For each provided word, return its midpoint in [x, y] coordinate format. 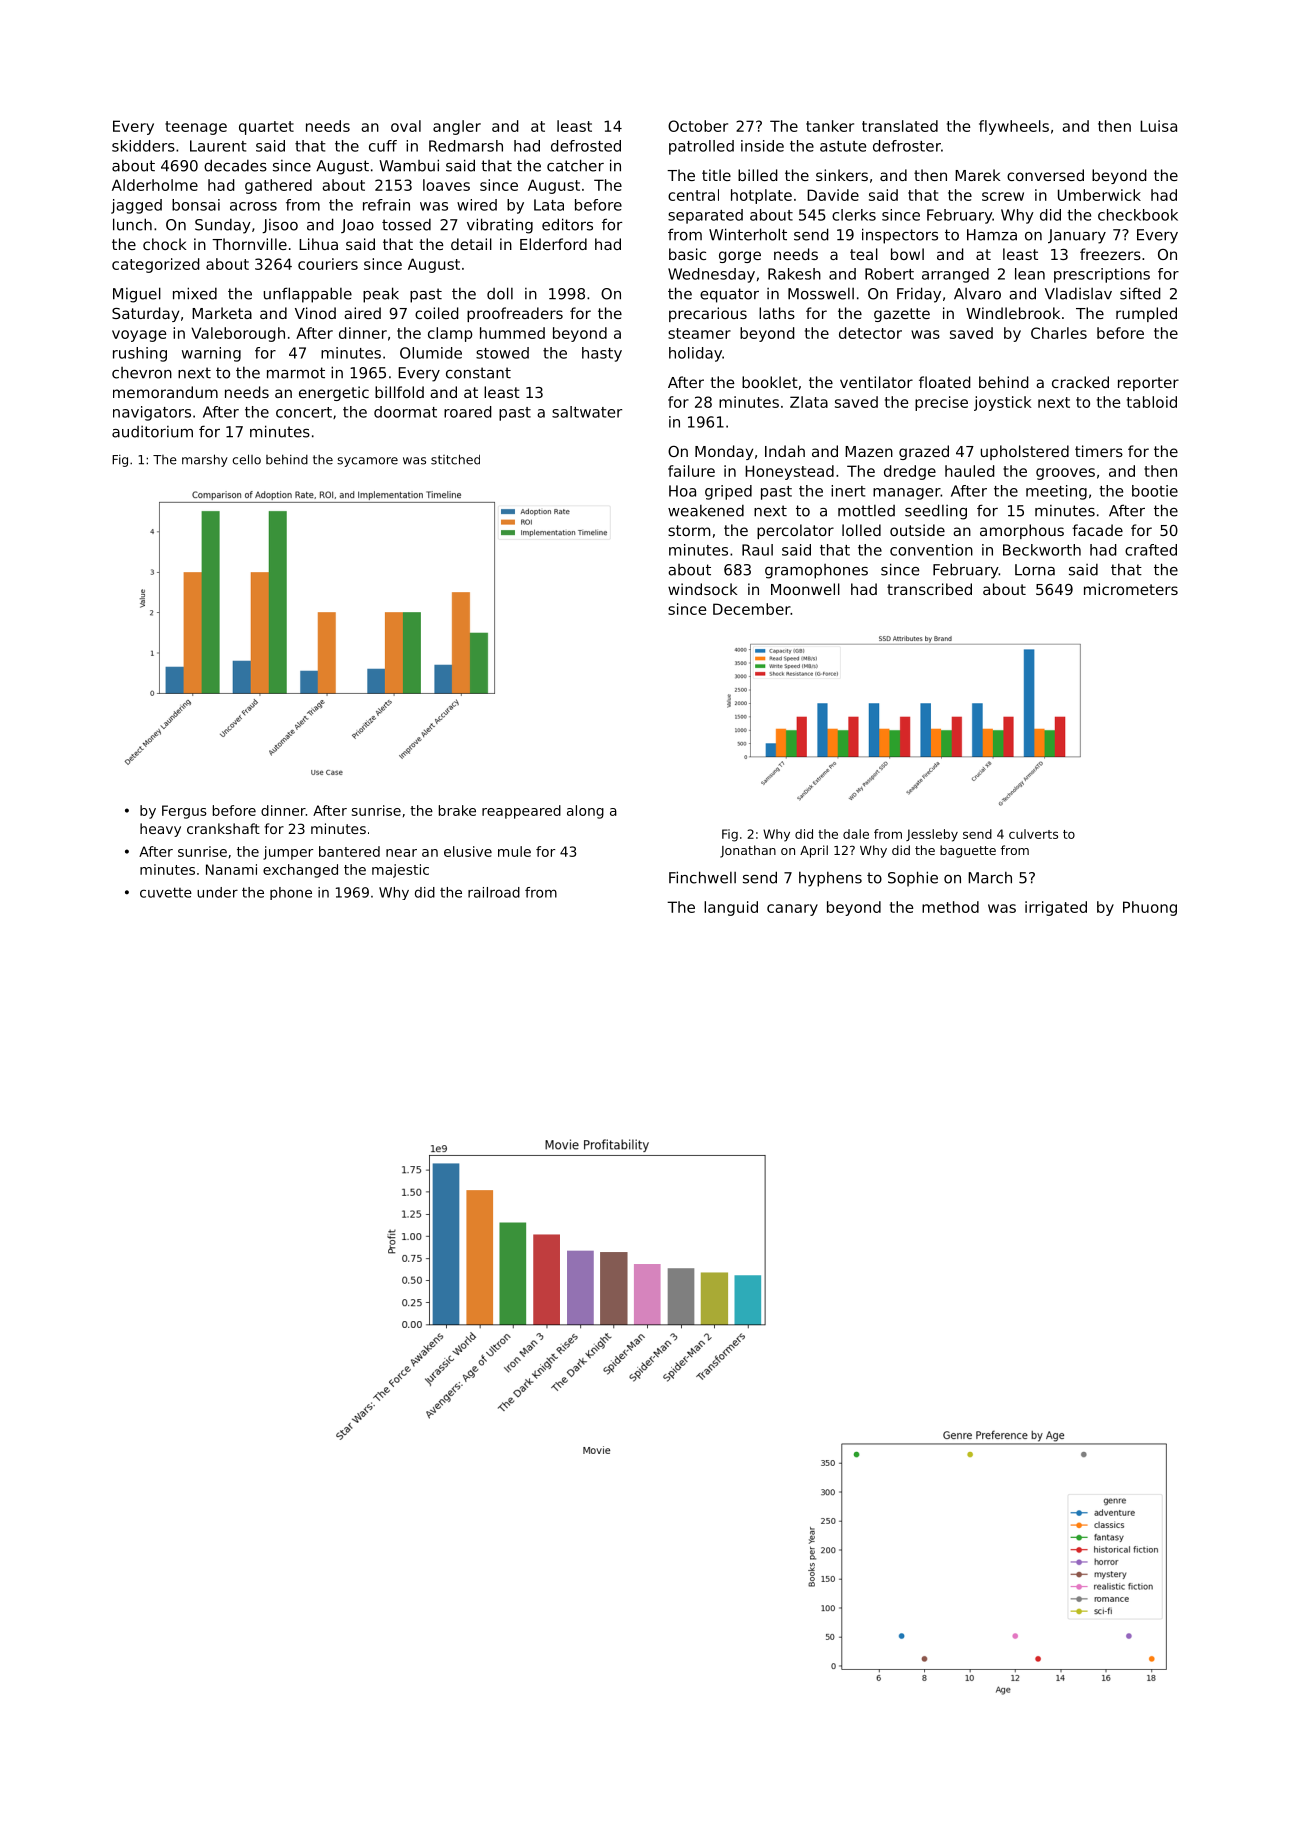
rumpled [1146, 314]
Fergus [184, 812]
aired [362, 313]
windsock [703, 589]
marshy [205, 460]
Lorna [1035, 570]
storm [689, 530]
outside [917, 530]
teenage [196, 128]
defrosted [586, 146]
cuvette [166, 892]
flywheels [1014, 127]
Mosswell [821, 294]
